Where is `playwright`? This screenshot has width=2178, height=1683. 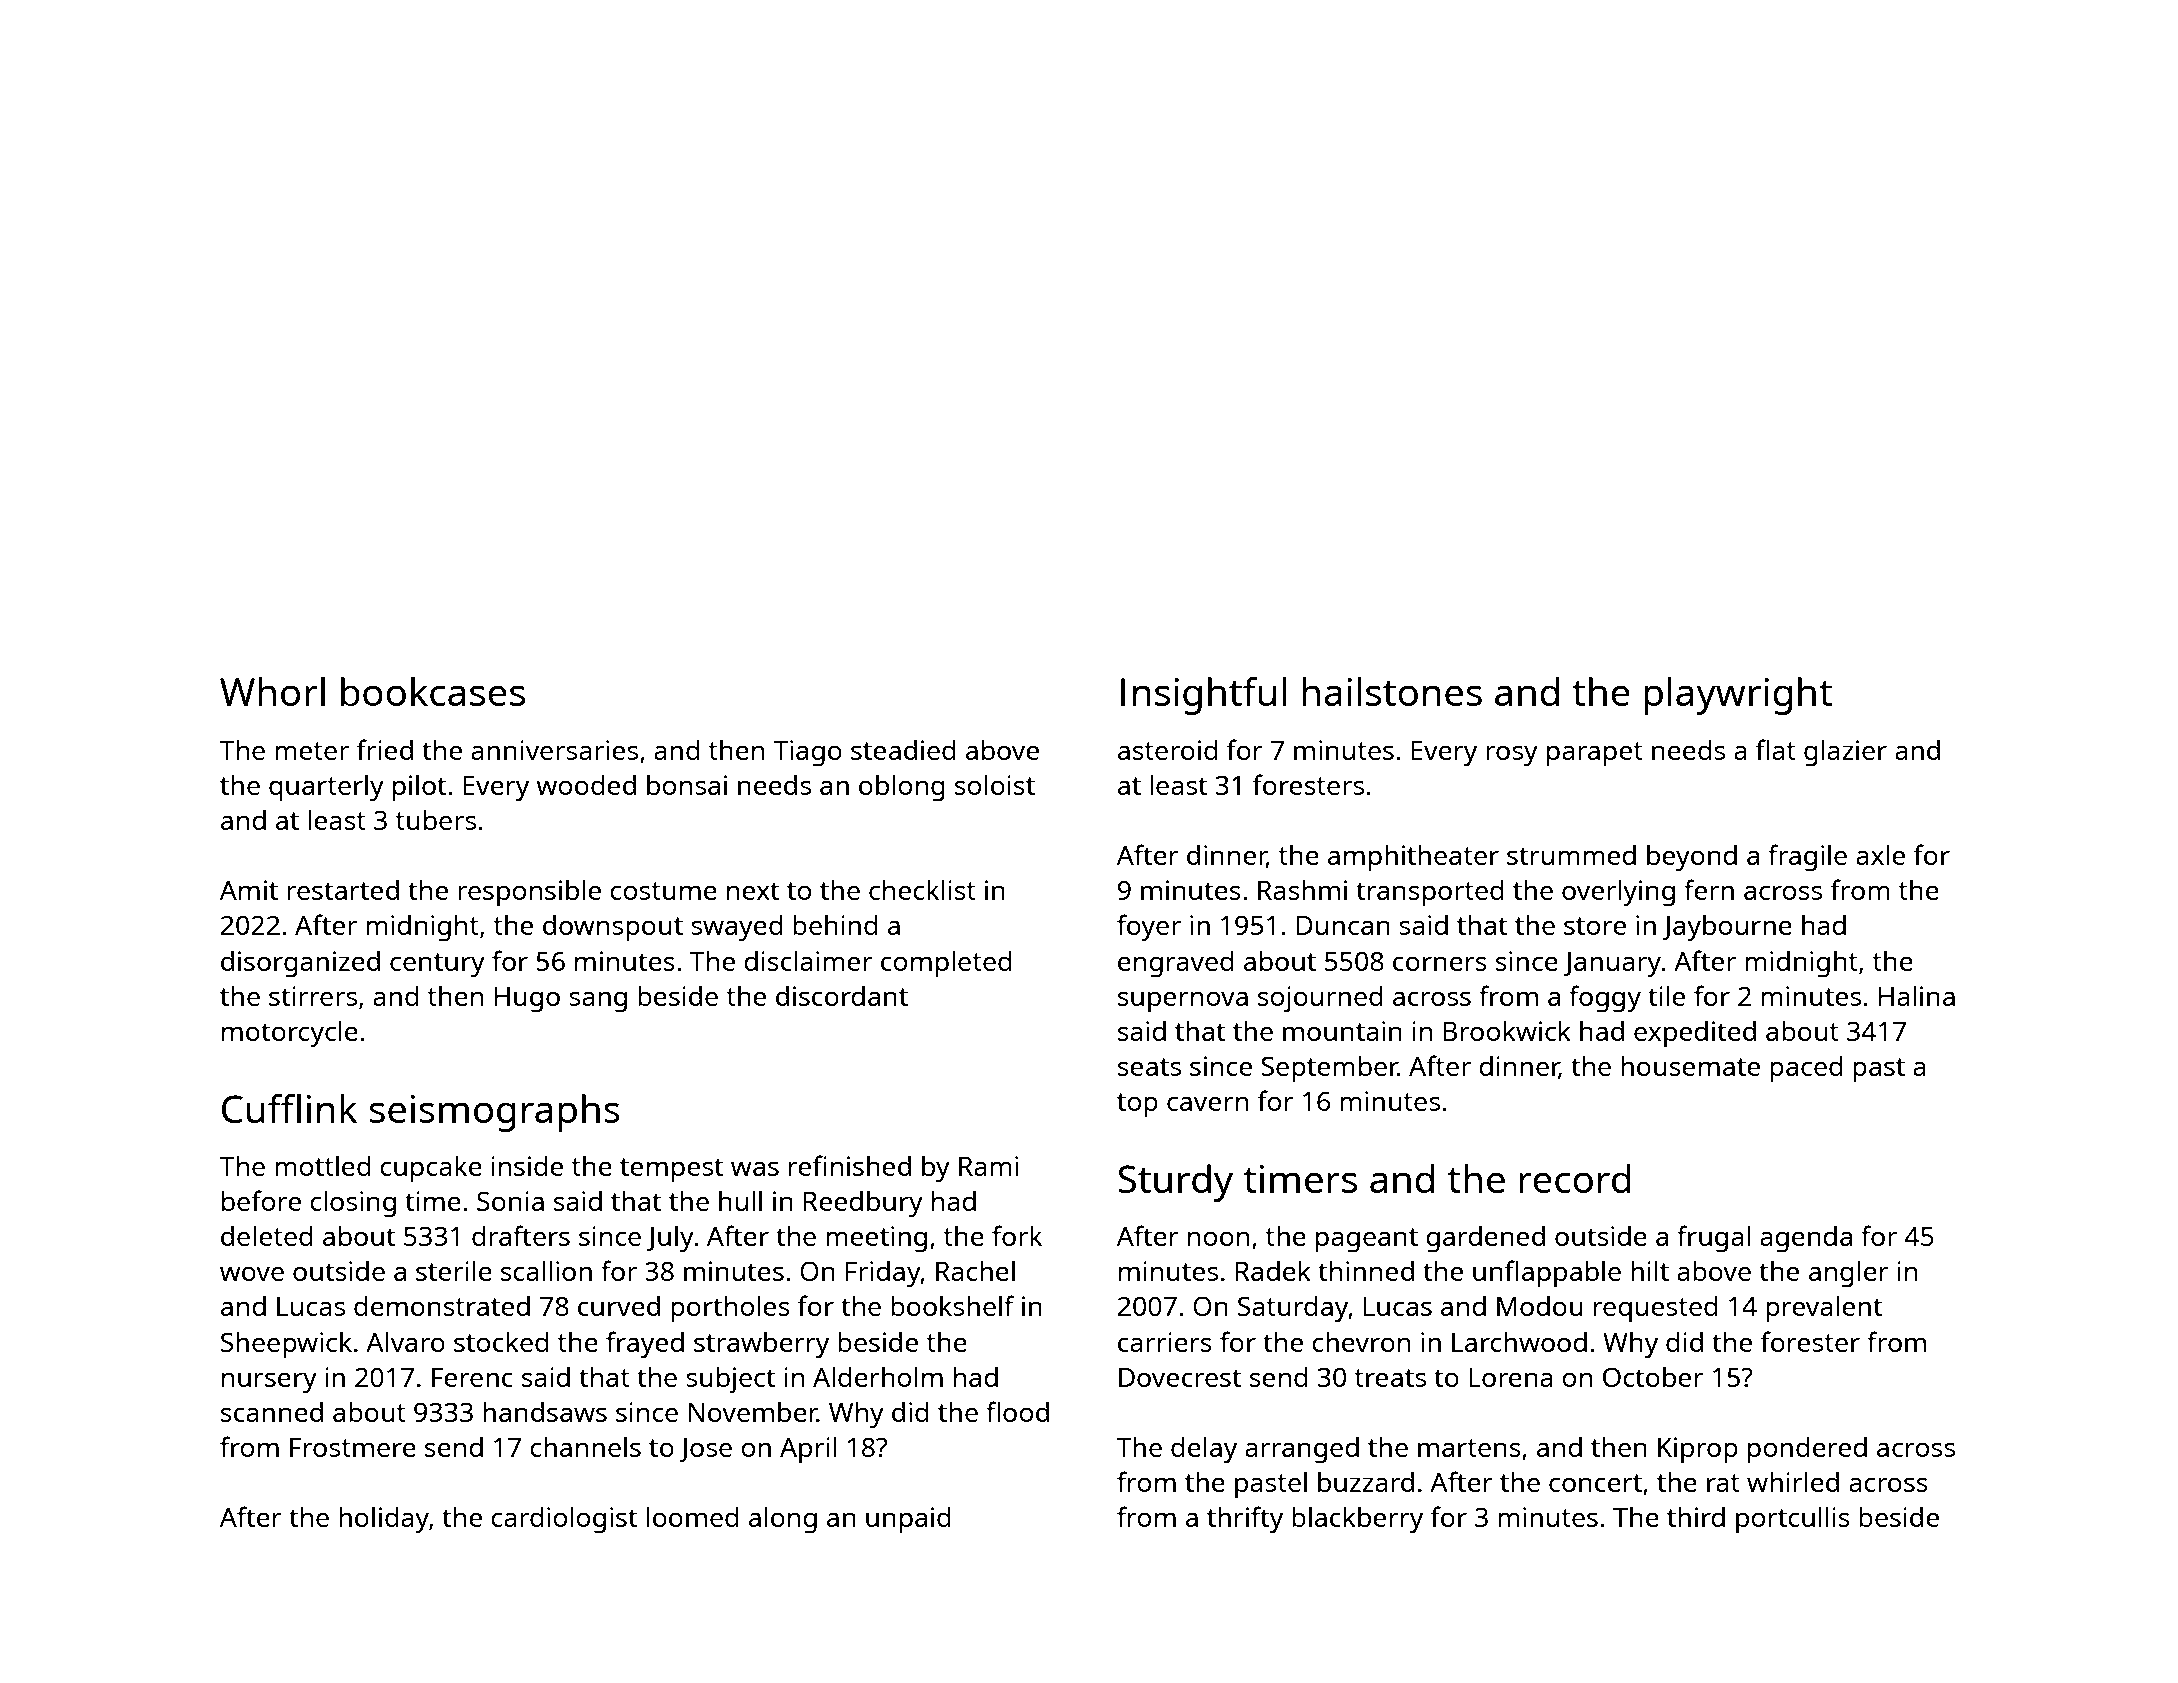
playwright is located at coordinates (1738, 696).
